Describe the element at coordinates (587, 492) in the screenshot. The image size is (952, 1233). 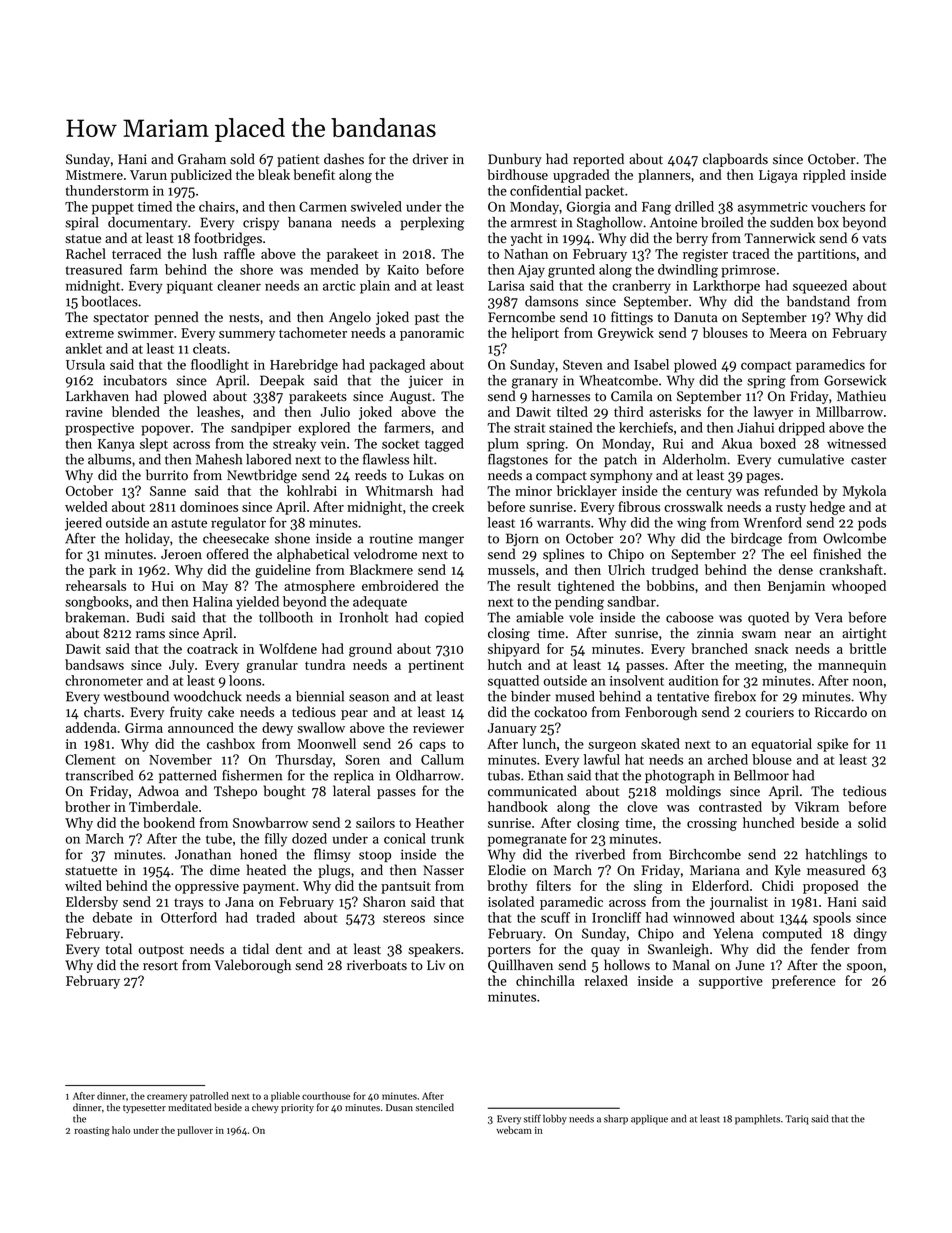
I see `bricklayer` at that location.
